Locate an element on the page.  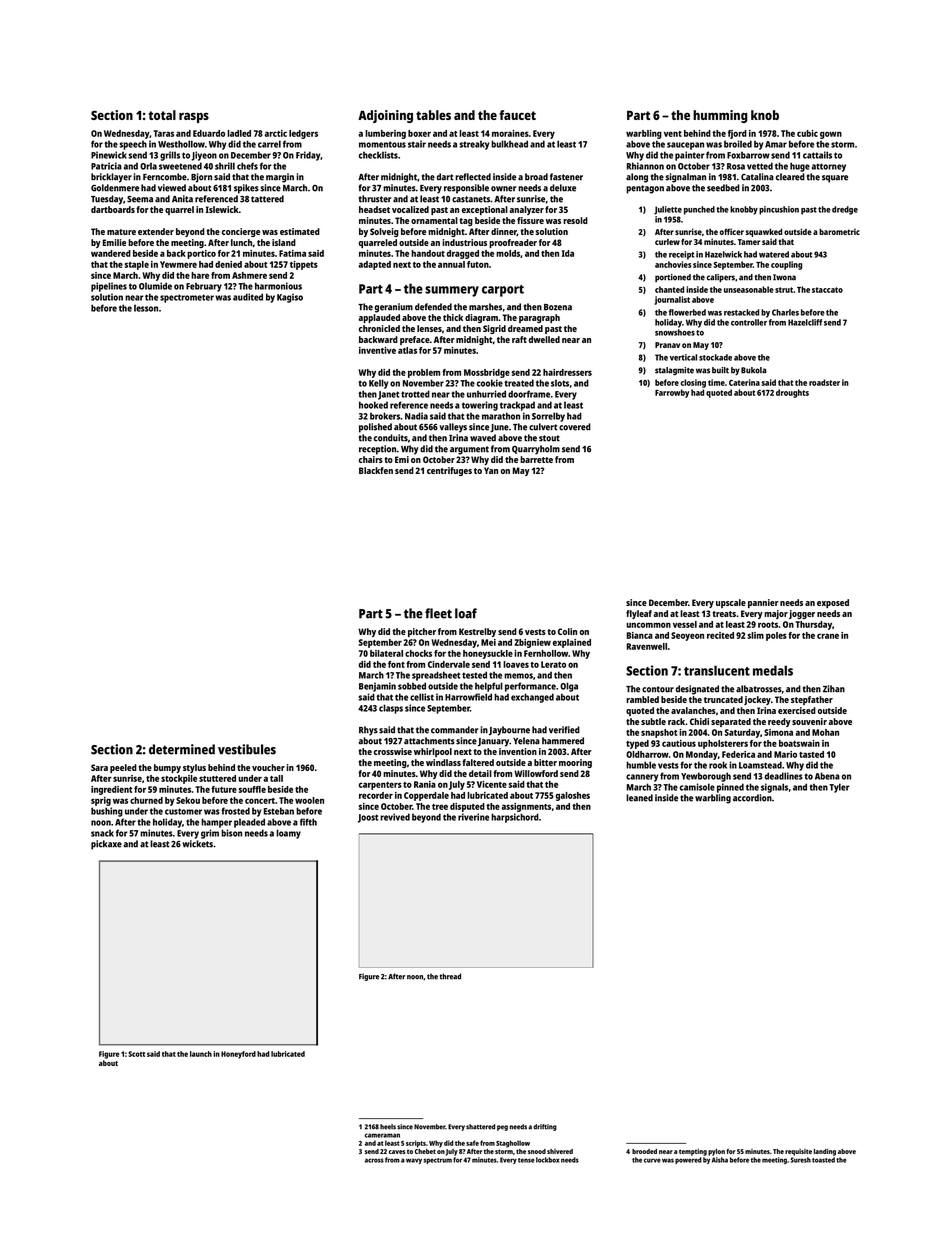
thread is located at coordinates (450, 976).
